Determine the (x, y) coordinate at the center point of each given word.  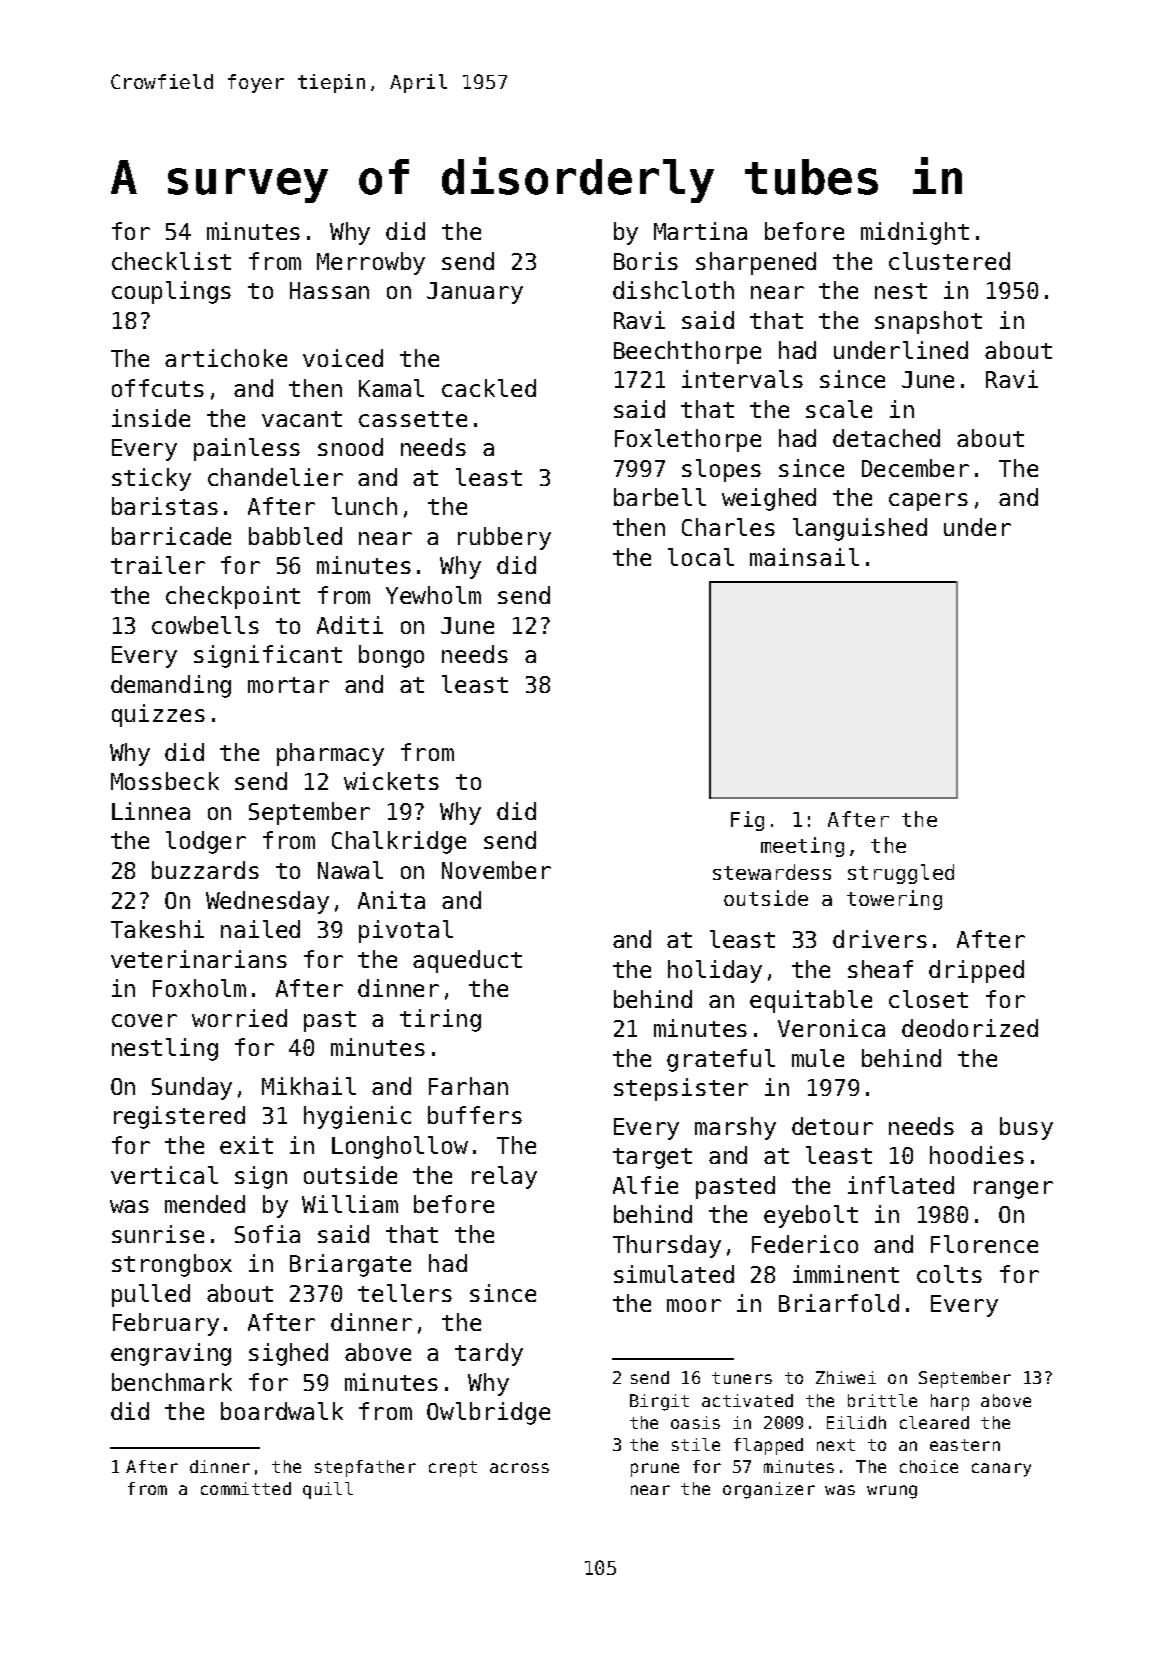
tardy (489, 1354)
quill (328, 1490)
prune (655, 1470)
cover (144, 1020)
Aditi (350, 625)
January (475, 293)
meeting (802, 847)
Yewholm (433, 595)
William (350, 1204)
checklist (171, 261)
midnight (915, 233)
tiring (440, 1020)
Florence (984, 1244)
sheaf (880, 969)
